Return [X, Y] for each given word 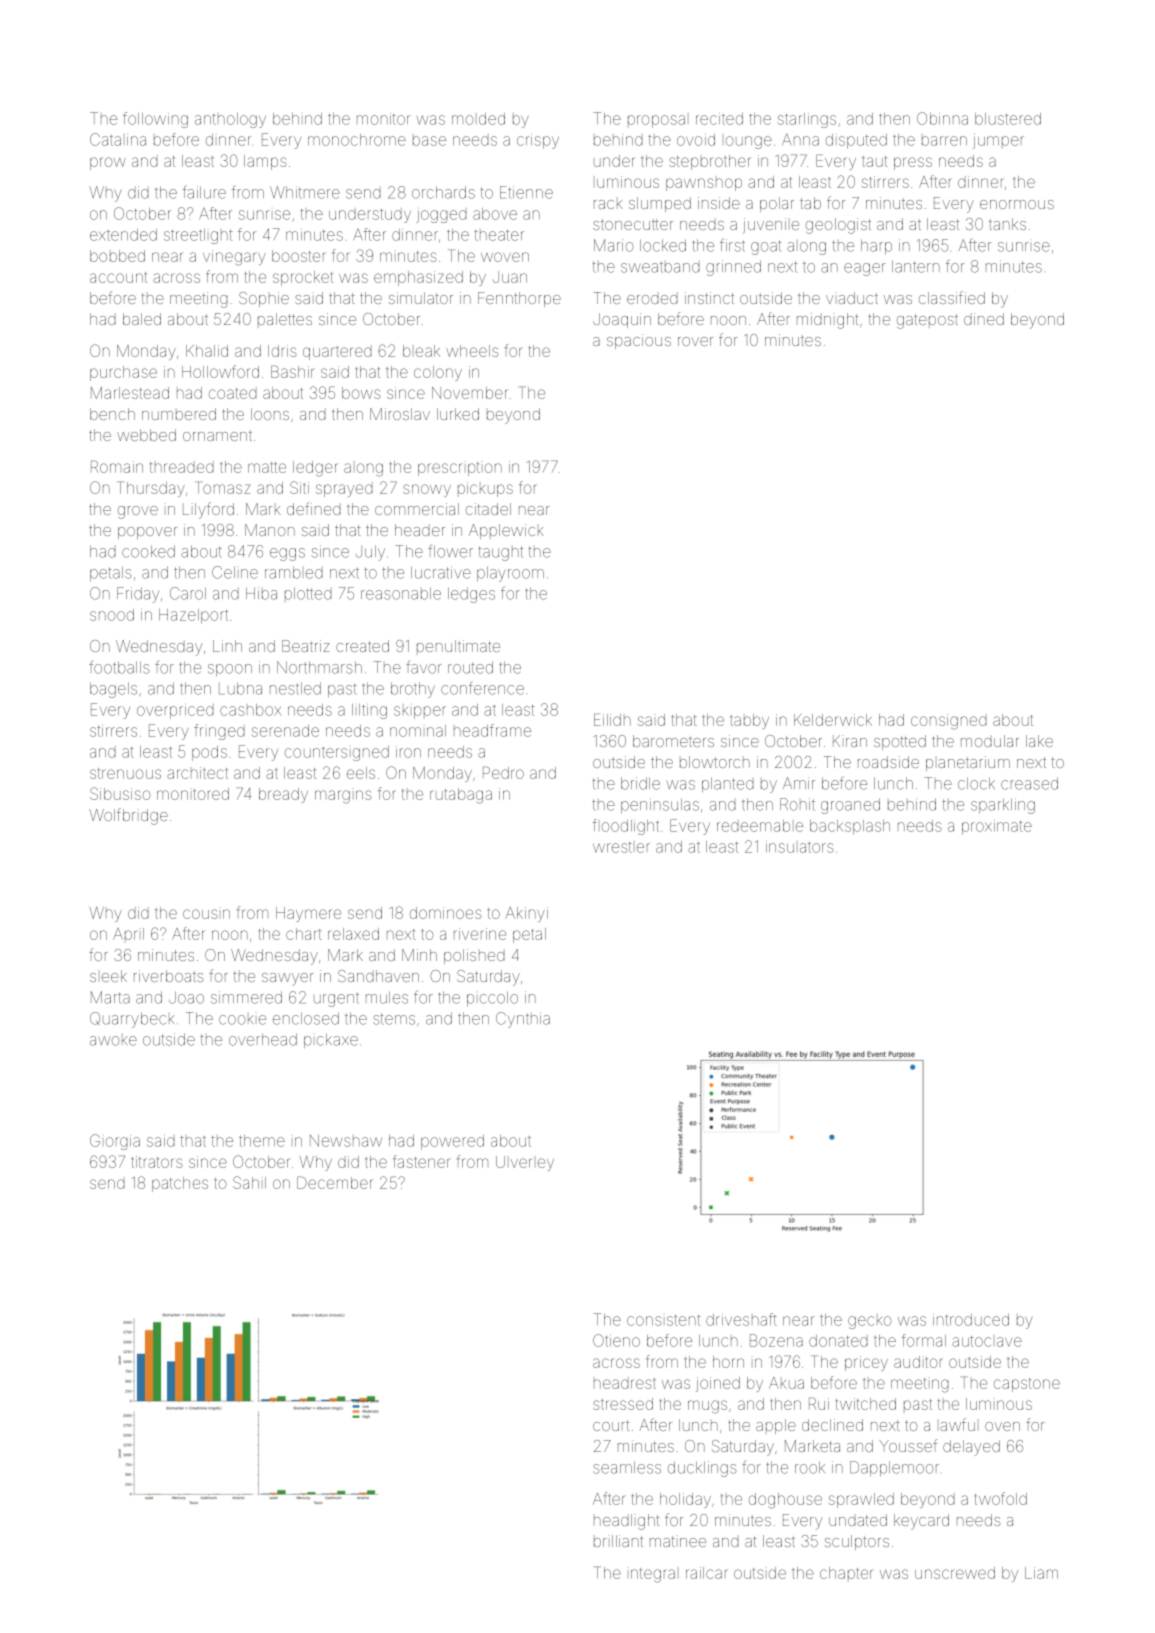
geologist [838, 226]
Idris [282, 351]
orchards [443, 192]
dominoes [446, 913]
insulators [800, 847]
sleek [108, 976]
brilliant [618, 1541]
